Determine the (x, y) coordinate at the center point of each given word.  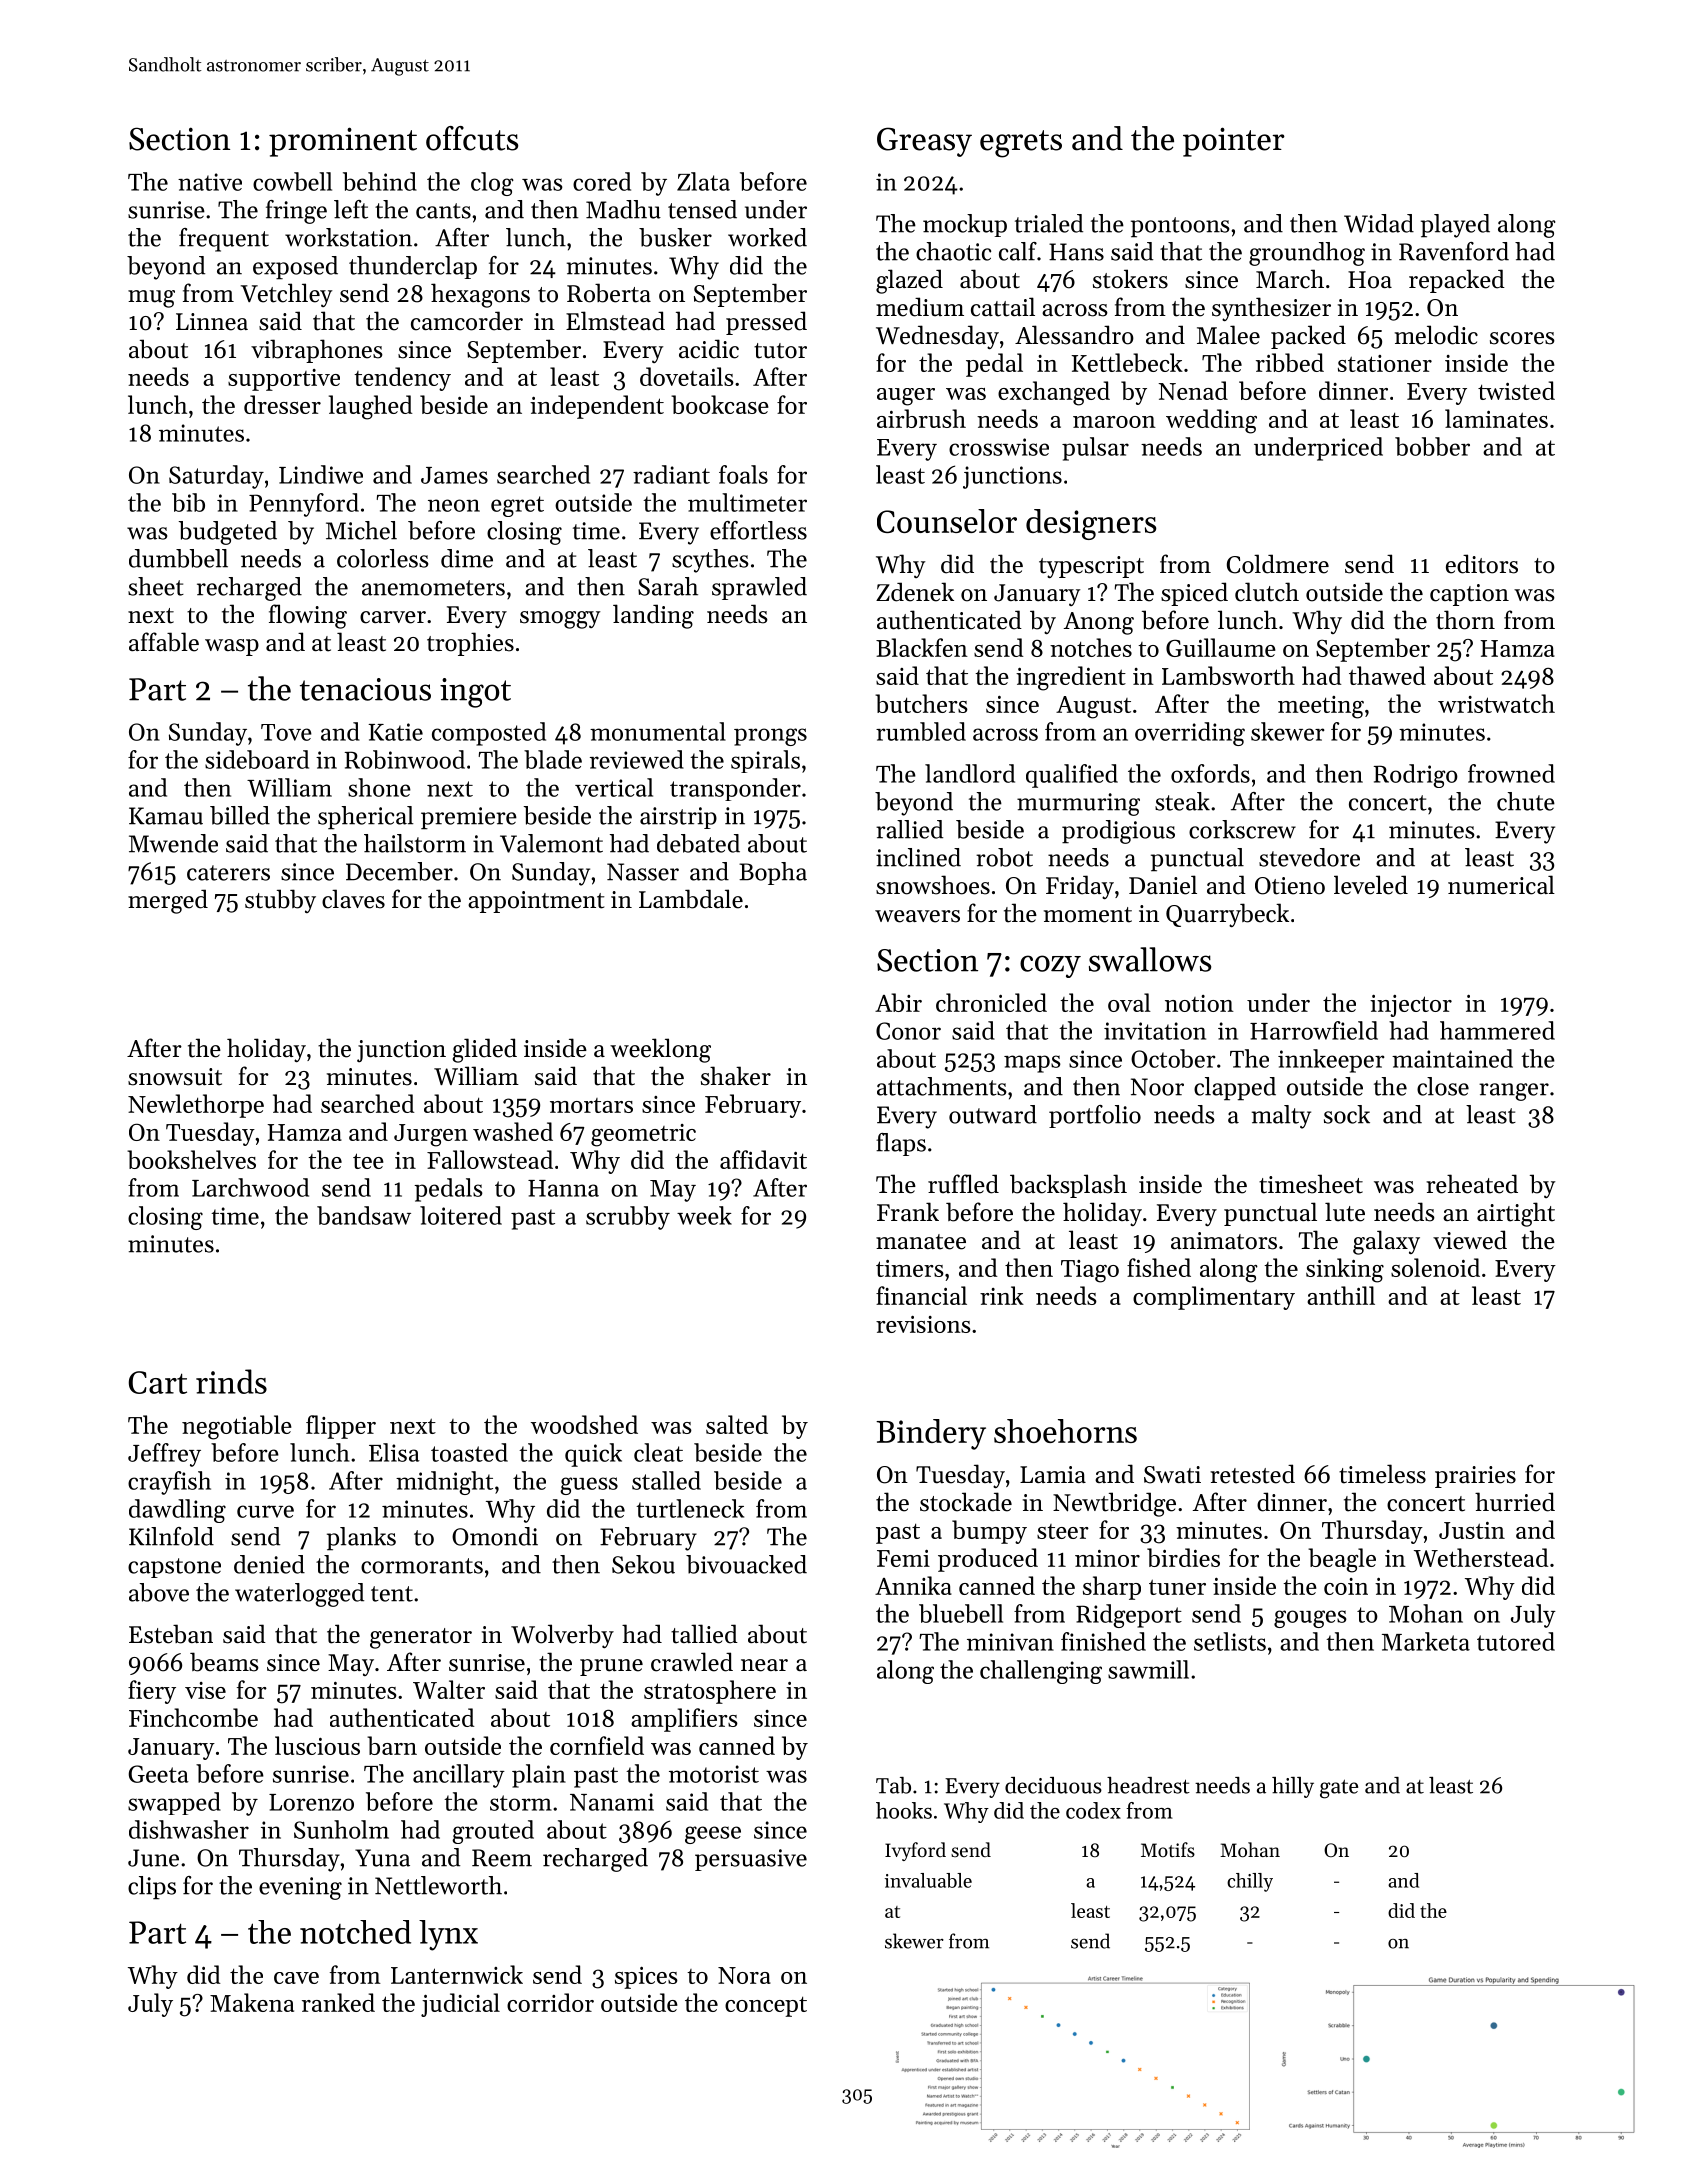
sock (1347, 1114)
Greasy (924, 142)
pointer (1234, 142)
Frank (908, 1211)
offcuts (472, 138)
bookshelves (191, 1159)
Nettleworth (438, 1885)
